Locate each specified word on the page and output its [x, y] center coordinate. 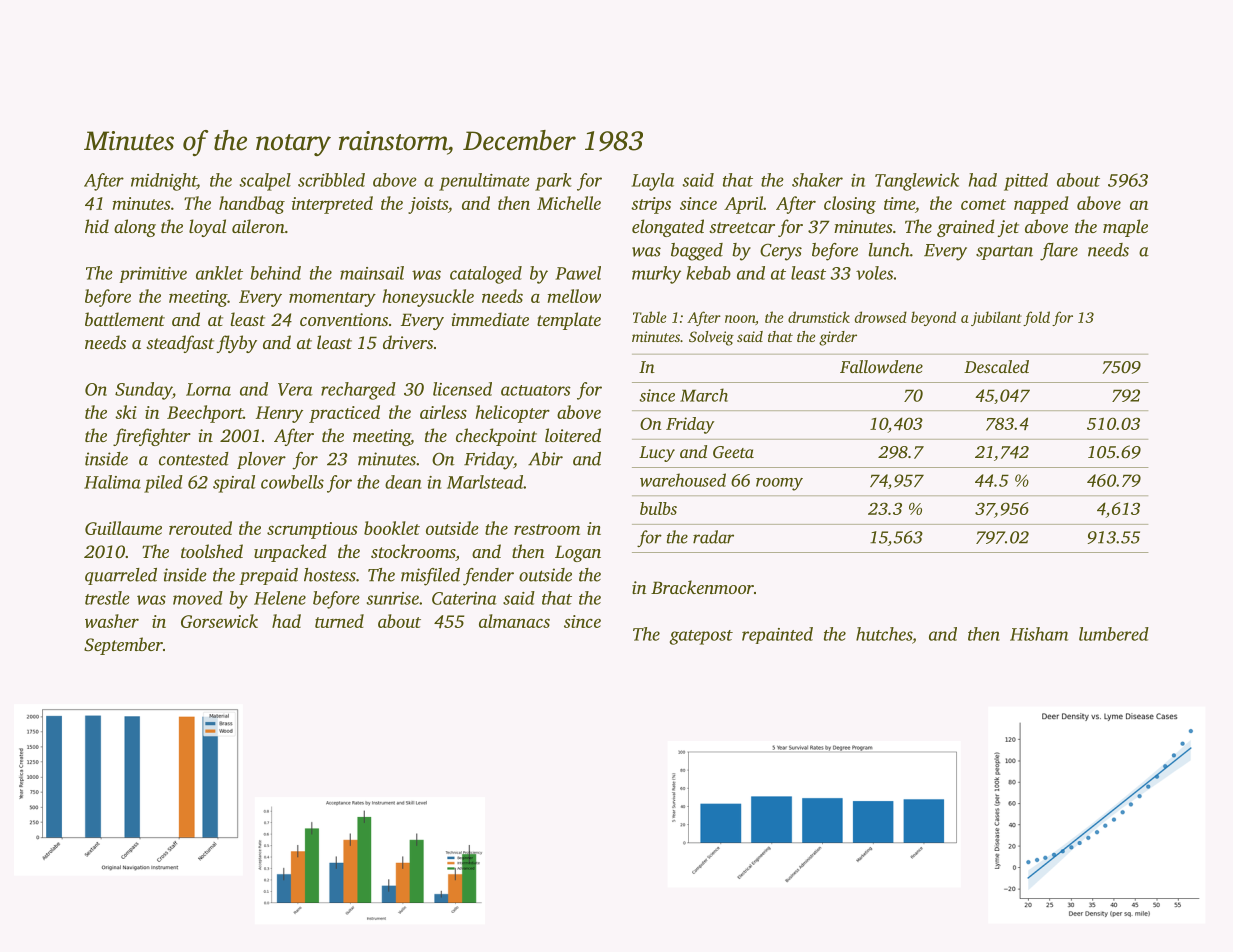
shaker [817, 180]
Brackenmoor [702, 587]
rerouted [200, 528]
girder [838, 338]
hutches [884, 634]
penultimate [484, 182]
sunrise [393, 598]
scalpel [265, 182]
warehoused [683, 480]
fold [1036, 318]
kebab [708, 273]
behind [275, 273]
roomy [779, 484]
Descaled [996, 366]
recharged [358, 391]
